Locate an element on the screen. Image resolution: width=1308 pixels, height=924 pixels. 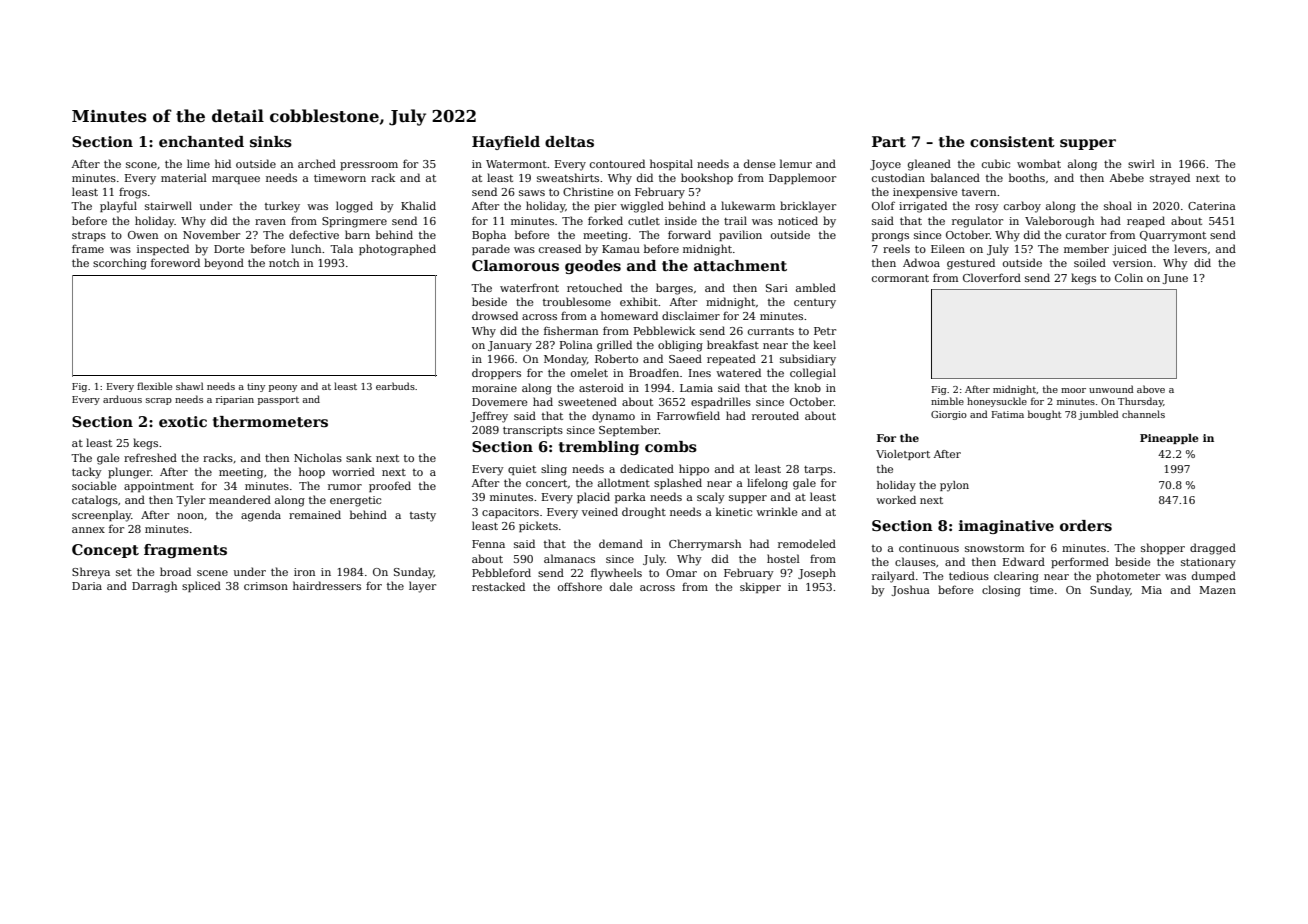
Watermont is located at coordinates (516, 164).
